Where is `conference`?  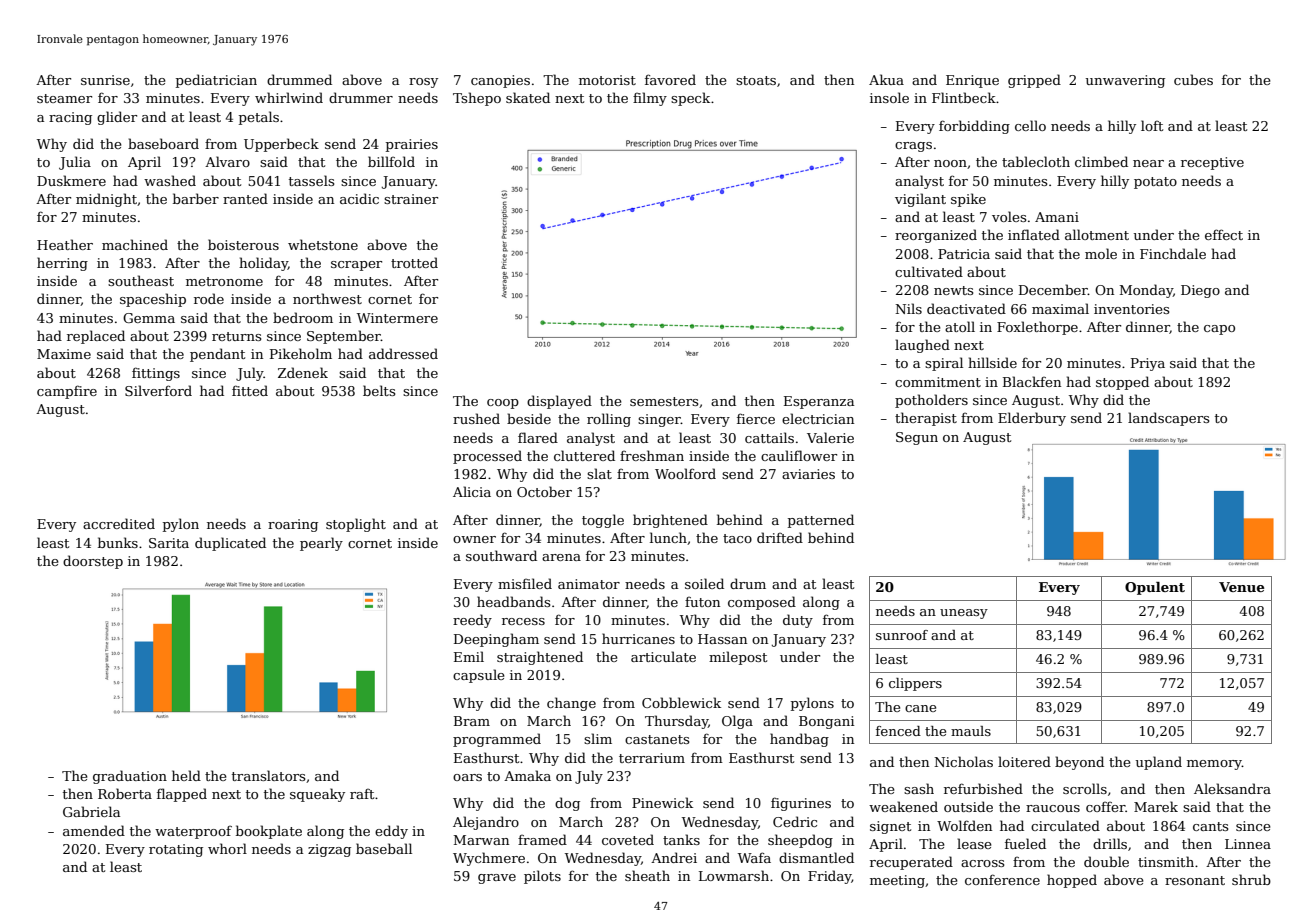
conference is located at coordinates (1002, 879).
